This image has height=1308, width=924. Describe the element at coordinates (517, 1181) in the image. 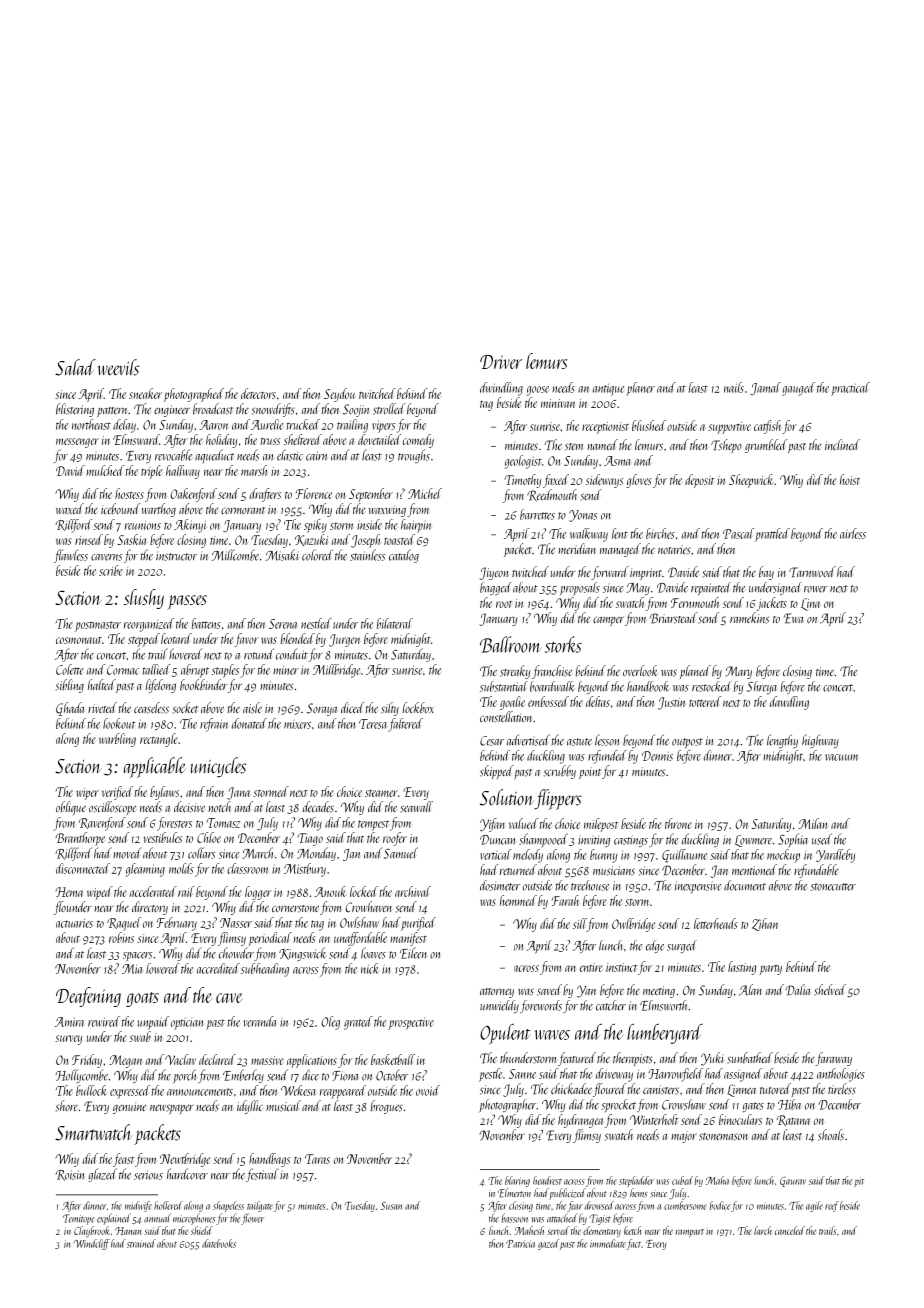

I see `blaring` at that location.
